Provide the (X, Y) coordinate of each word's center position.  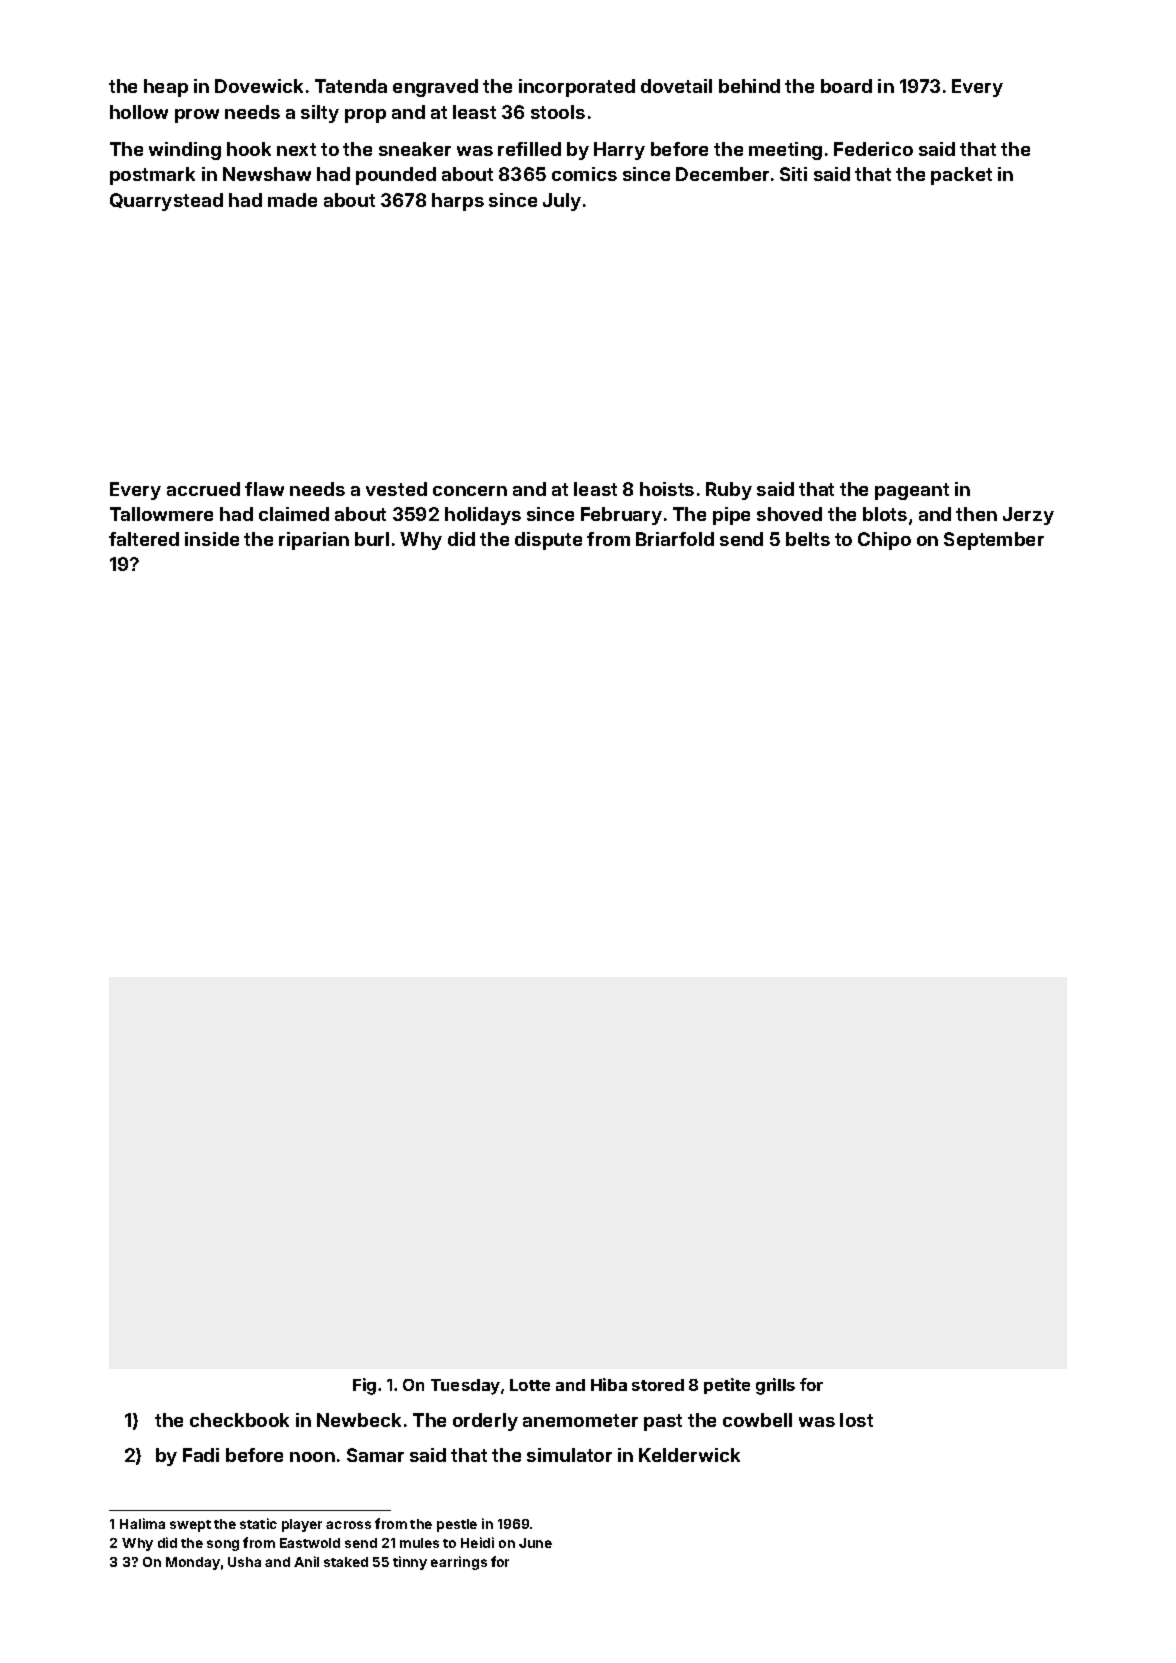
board (846, 86)
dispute (548, 541)
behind (749, 86)
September (994, 541)
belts (808, 539)
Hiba (609, 1384)
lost (856, 1420)
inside (212, 539)
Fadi (201, 1455)
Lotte (530, 1385)
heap (166, 88)
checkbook (239, 1420)
